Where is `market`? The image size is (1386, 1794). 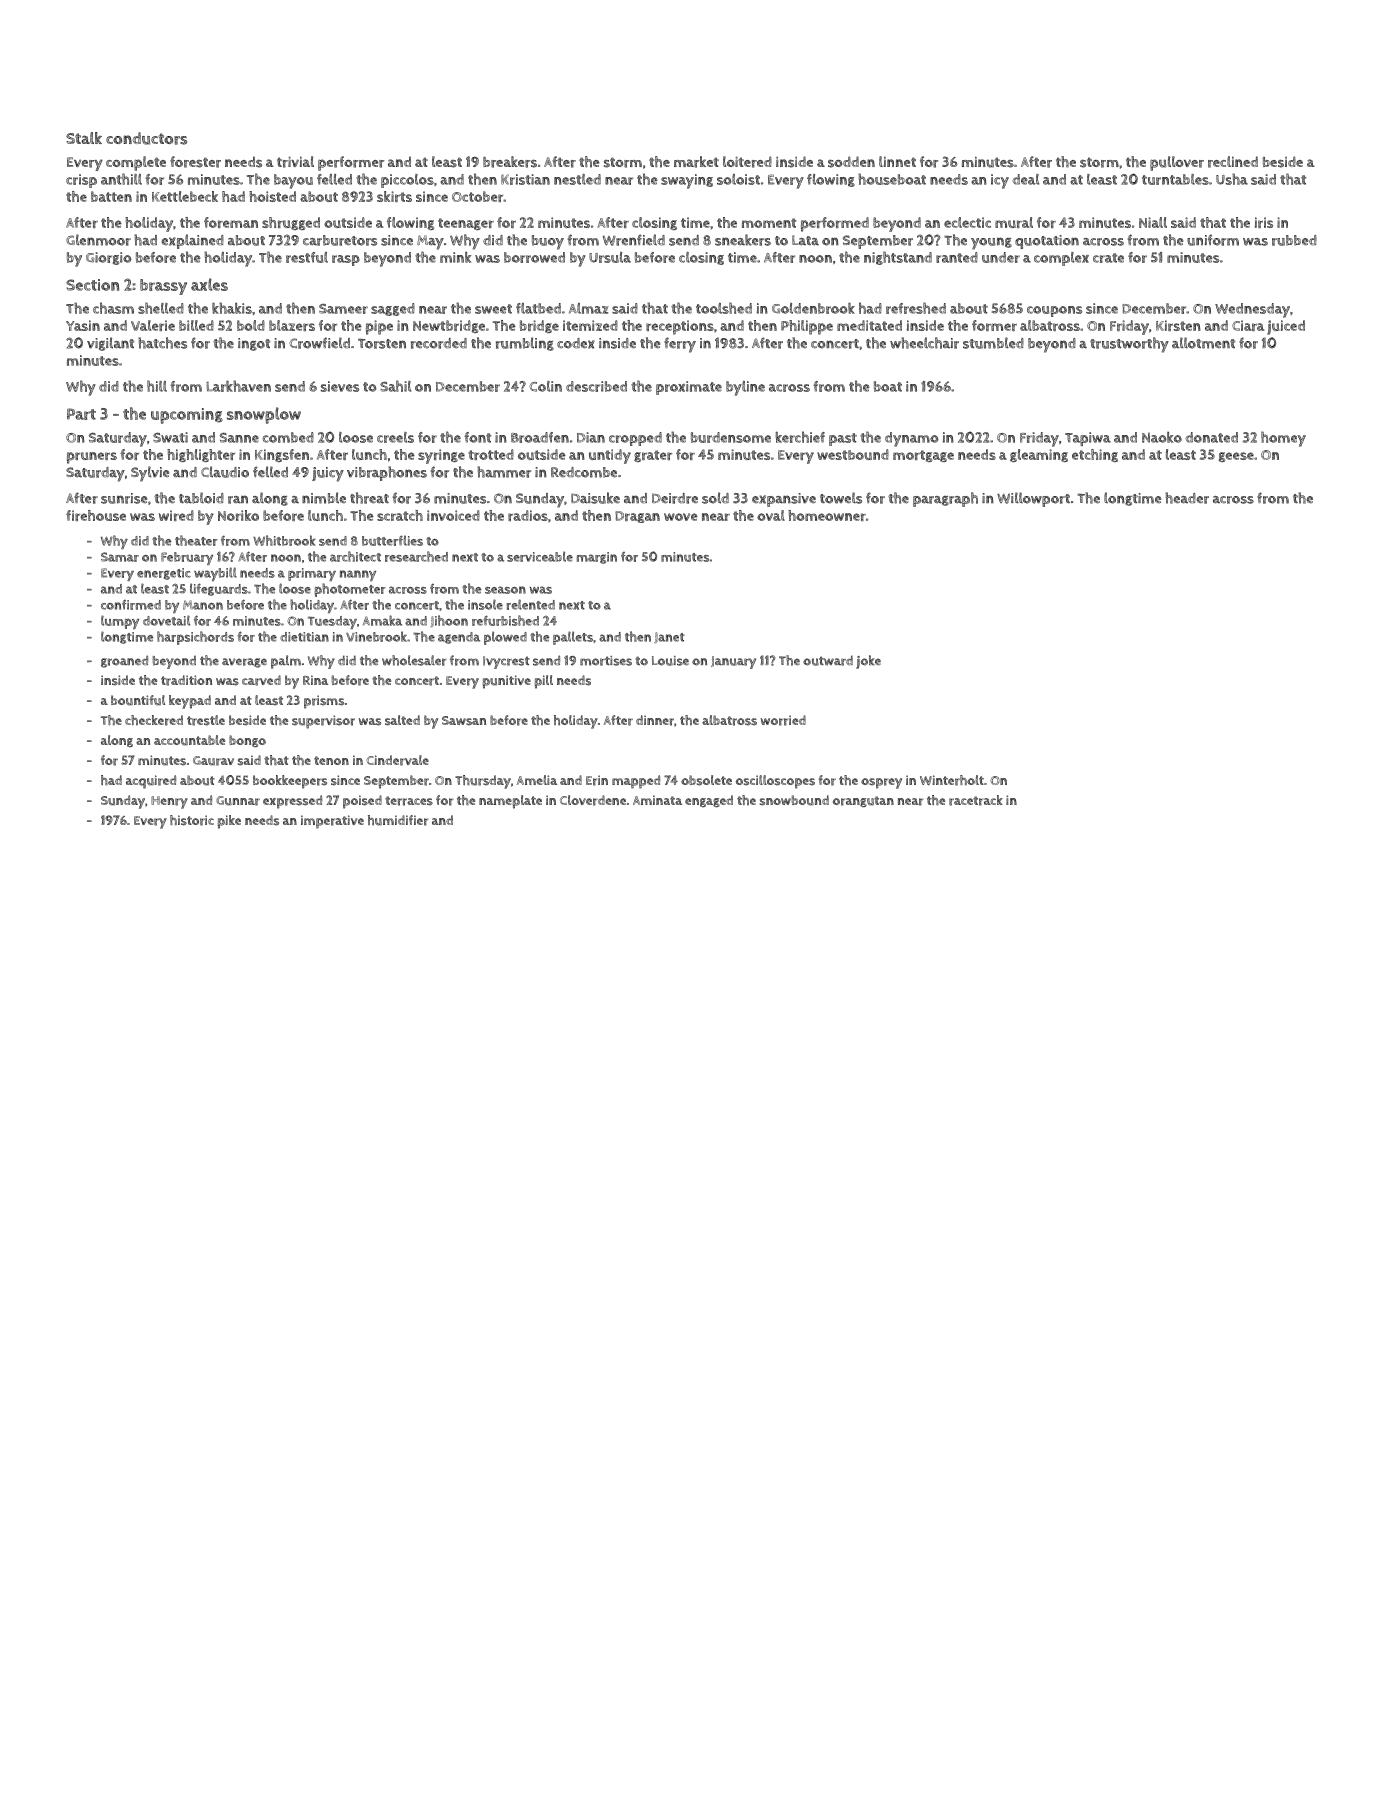
market is located at coordinates (696, 162).
